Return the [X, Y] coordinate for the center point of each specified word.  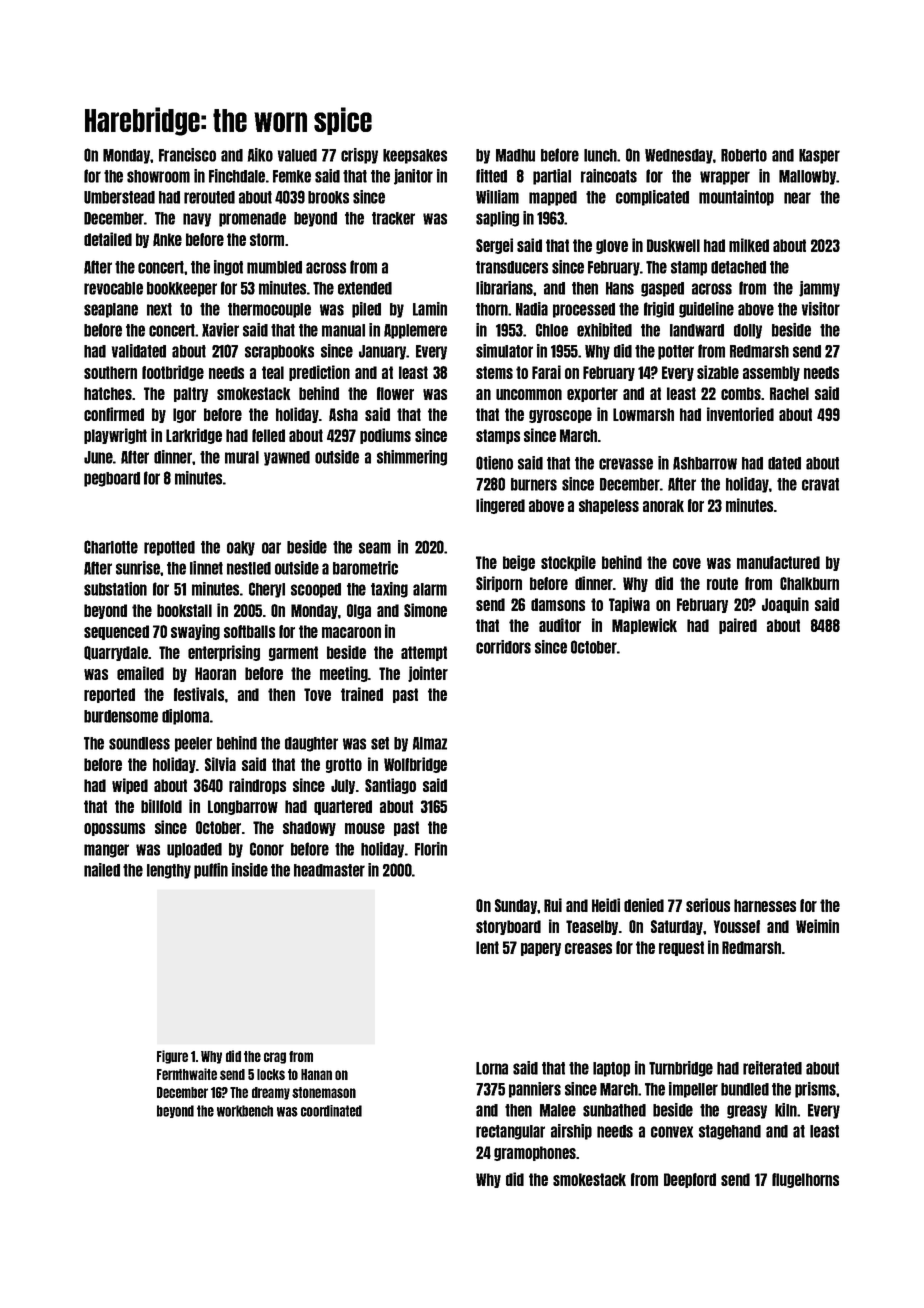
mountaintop [736, 198]
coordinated [331, 1111]
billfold [161, 806]
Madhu [515, 155]
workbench [245, 1111]
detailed [108, 239]
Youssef [737, 926]
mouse [365, 828]
